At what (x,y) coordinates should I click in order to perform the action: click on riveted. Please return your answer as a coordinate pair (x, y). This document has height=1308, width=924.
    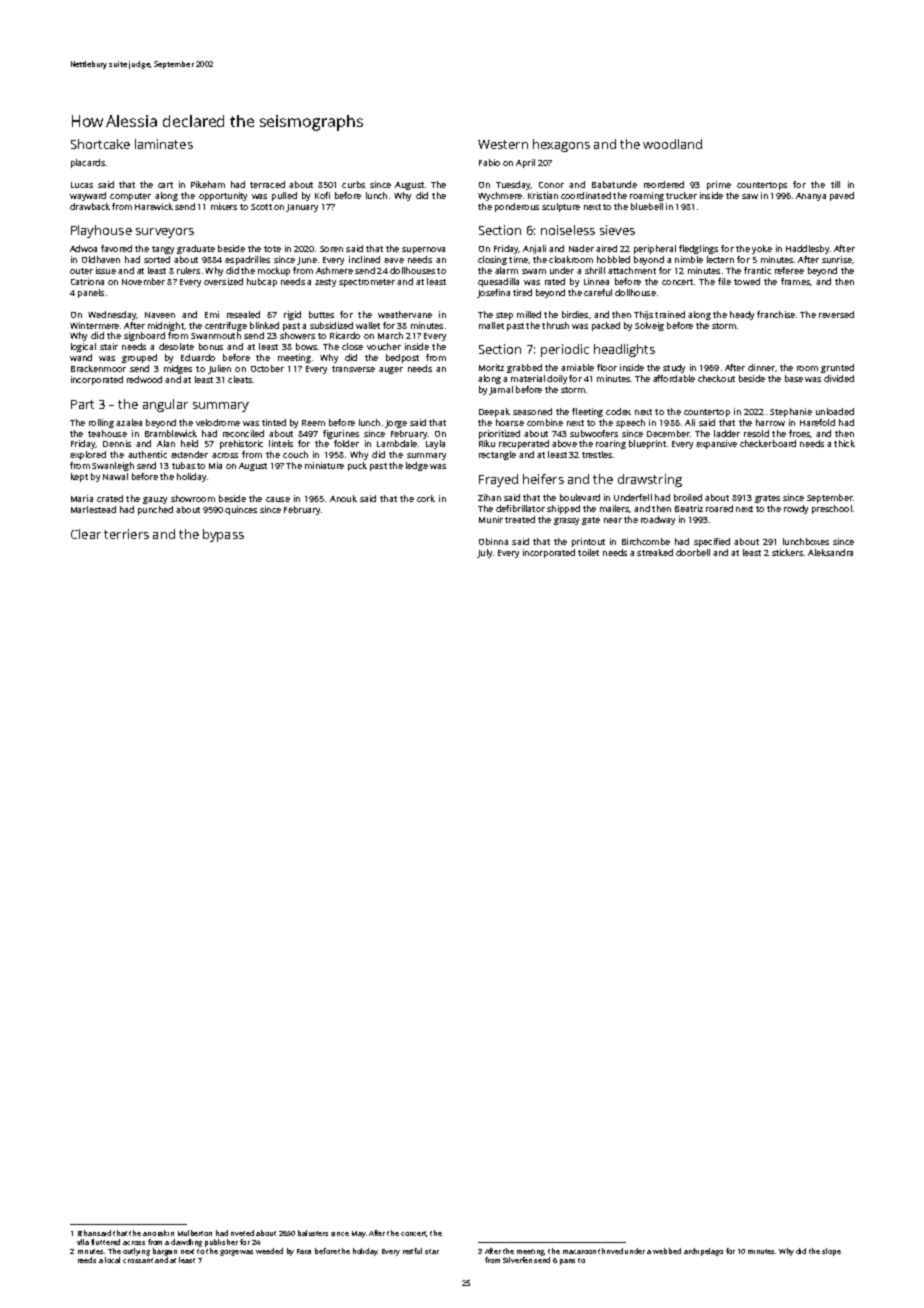
    Looking at the image, I should click on (242, 1233).
